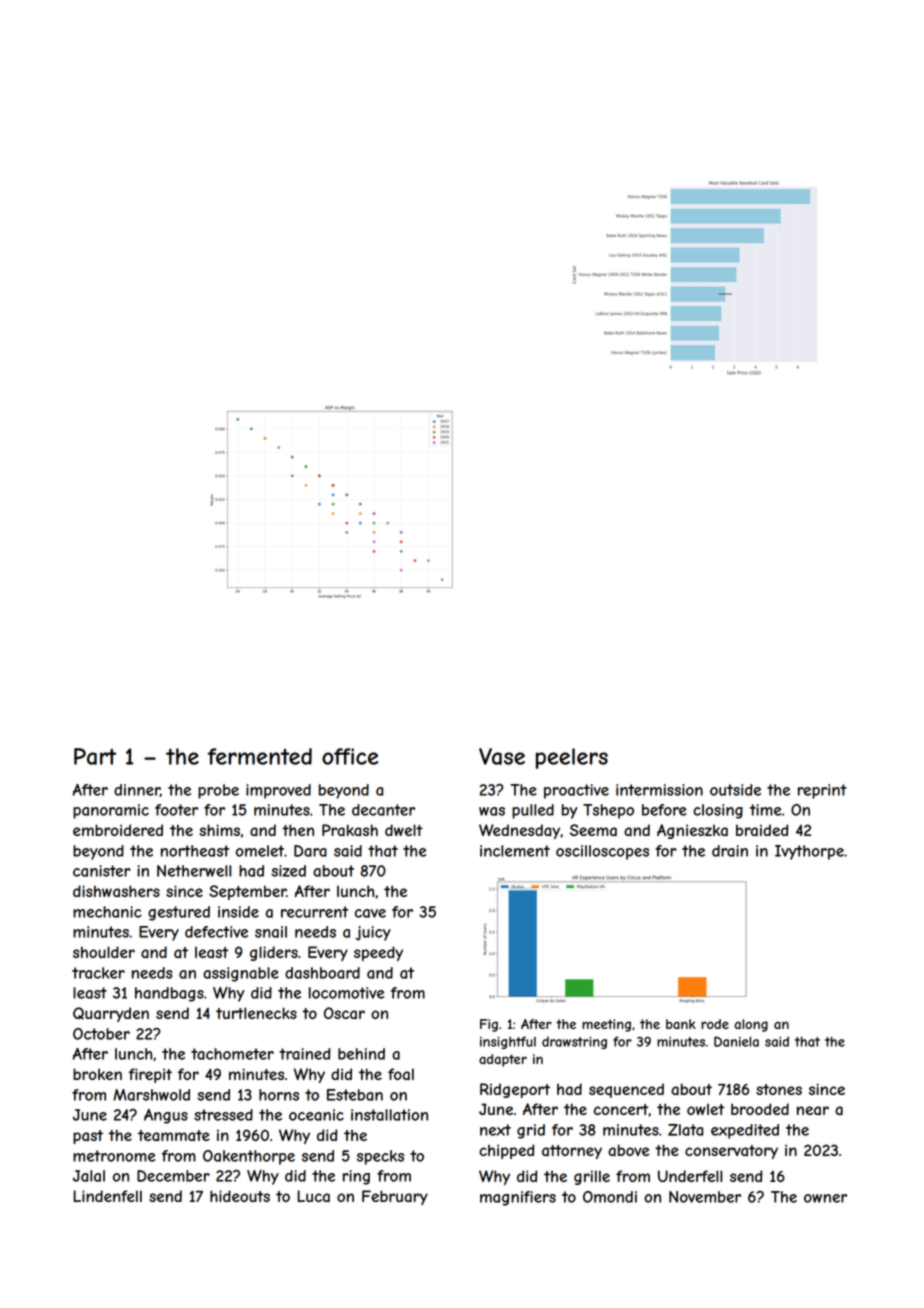 The image size is (924, 1308). Describe the element at coordinates (572, 758) in the screenshot. I see `peelers` at that location.
